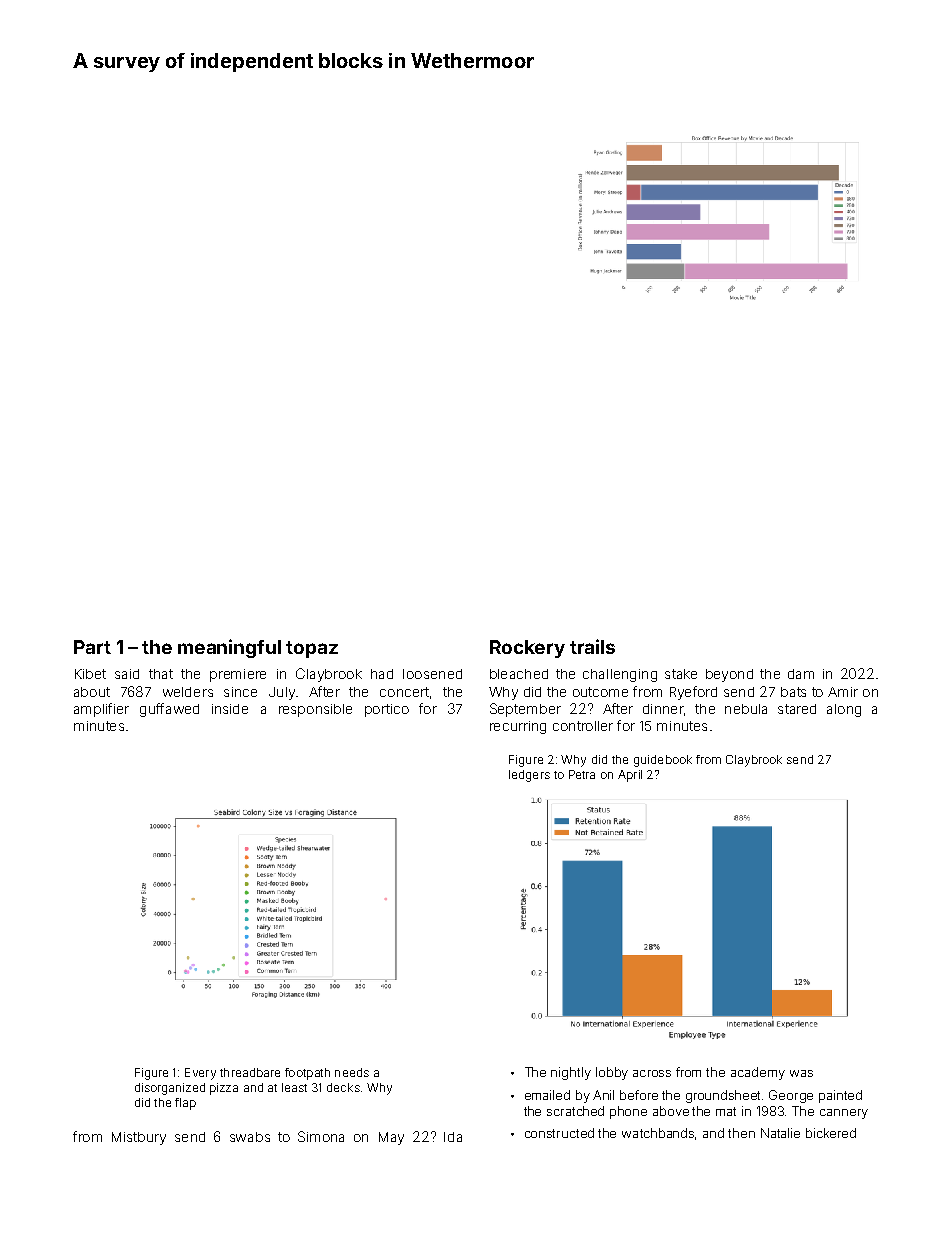 This screenshot has height=1233, width=952. What do you see at coordinates (321, 1136) in the screenshot?
I see `Simona` at bounding box center [321, 1136].
